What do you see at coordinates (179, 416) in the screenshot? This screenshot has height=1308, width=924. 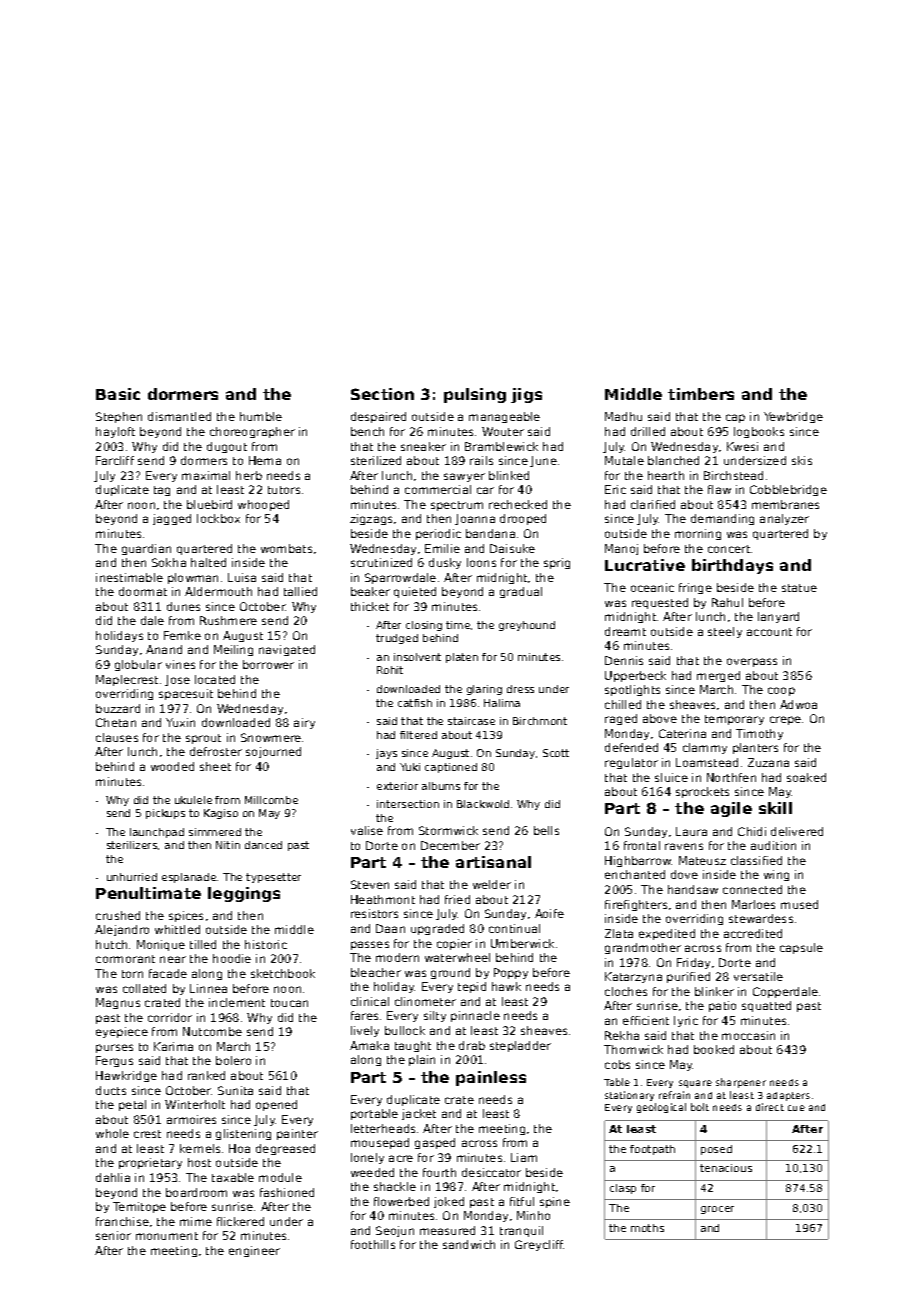 I see `dismantled` at bounding box center [179, 416].
